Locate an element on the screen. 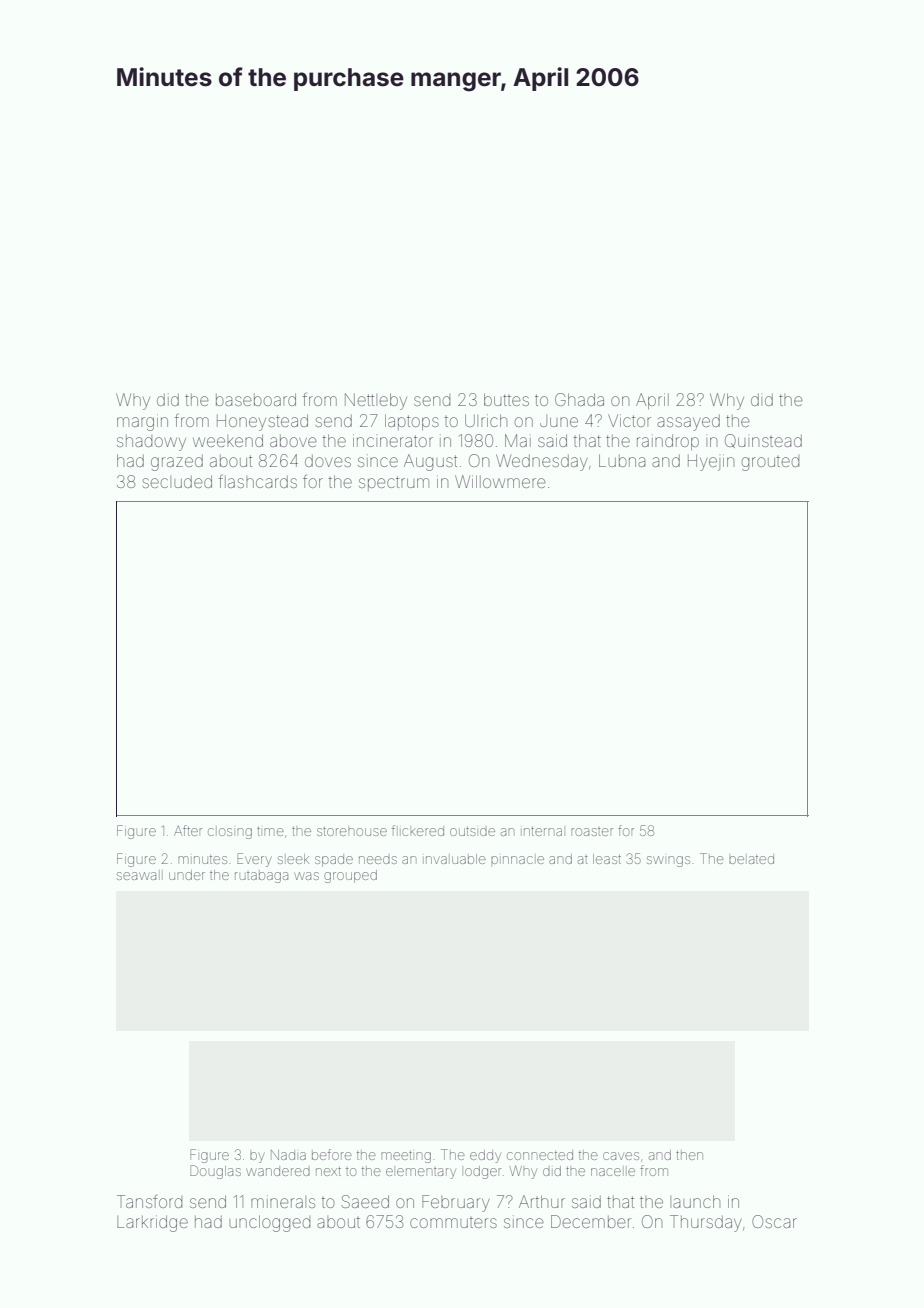  Saeed is located at coordinates (365, 1201).
